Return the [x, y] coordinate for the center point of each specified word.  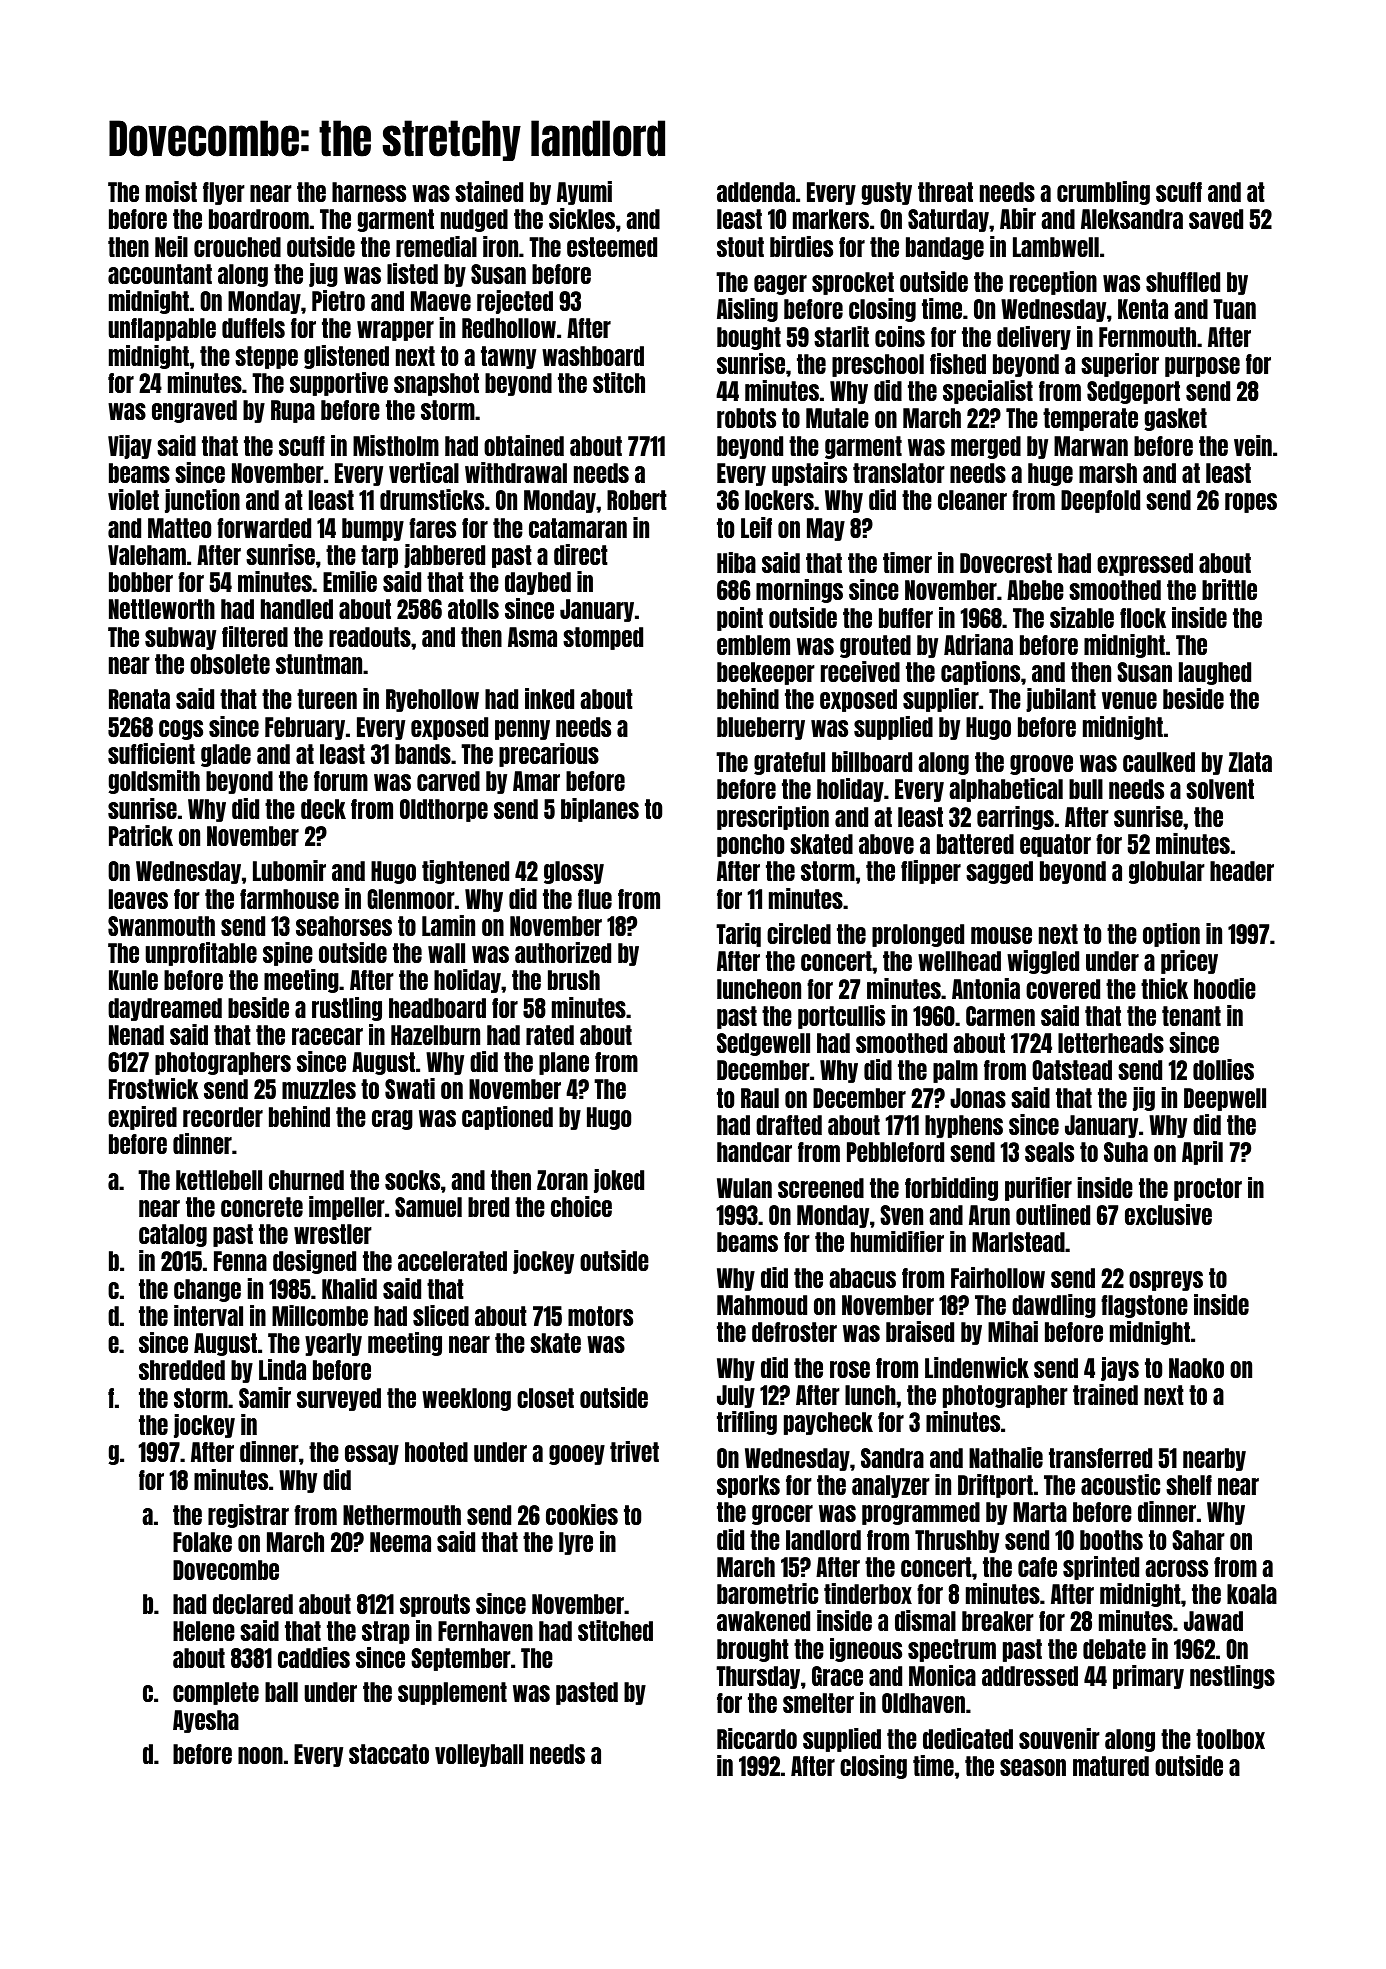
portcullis [841, 1017]
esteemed [612, 247]
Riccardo [757, 1738]
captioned [507, 1118]
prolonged [918, 935]
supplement [452, 1693]
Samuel [428, 1207]
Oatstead [1072, 1070]
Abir [1018, 218]
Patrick [141, 835]
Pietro [338, 300]
